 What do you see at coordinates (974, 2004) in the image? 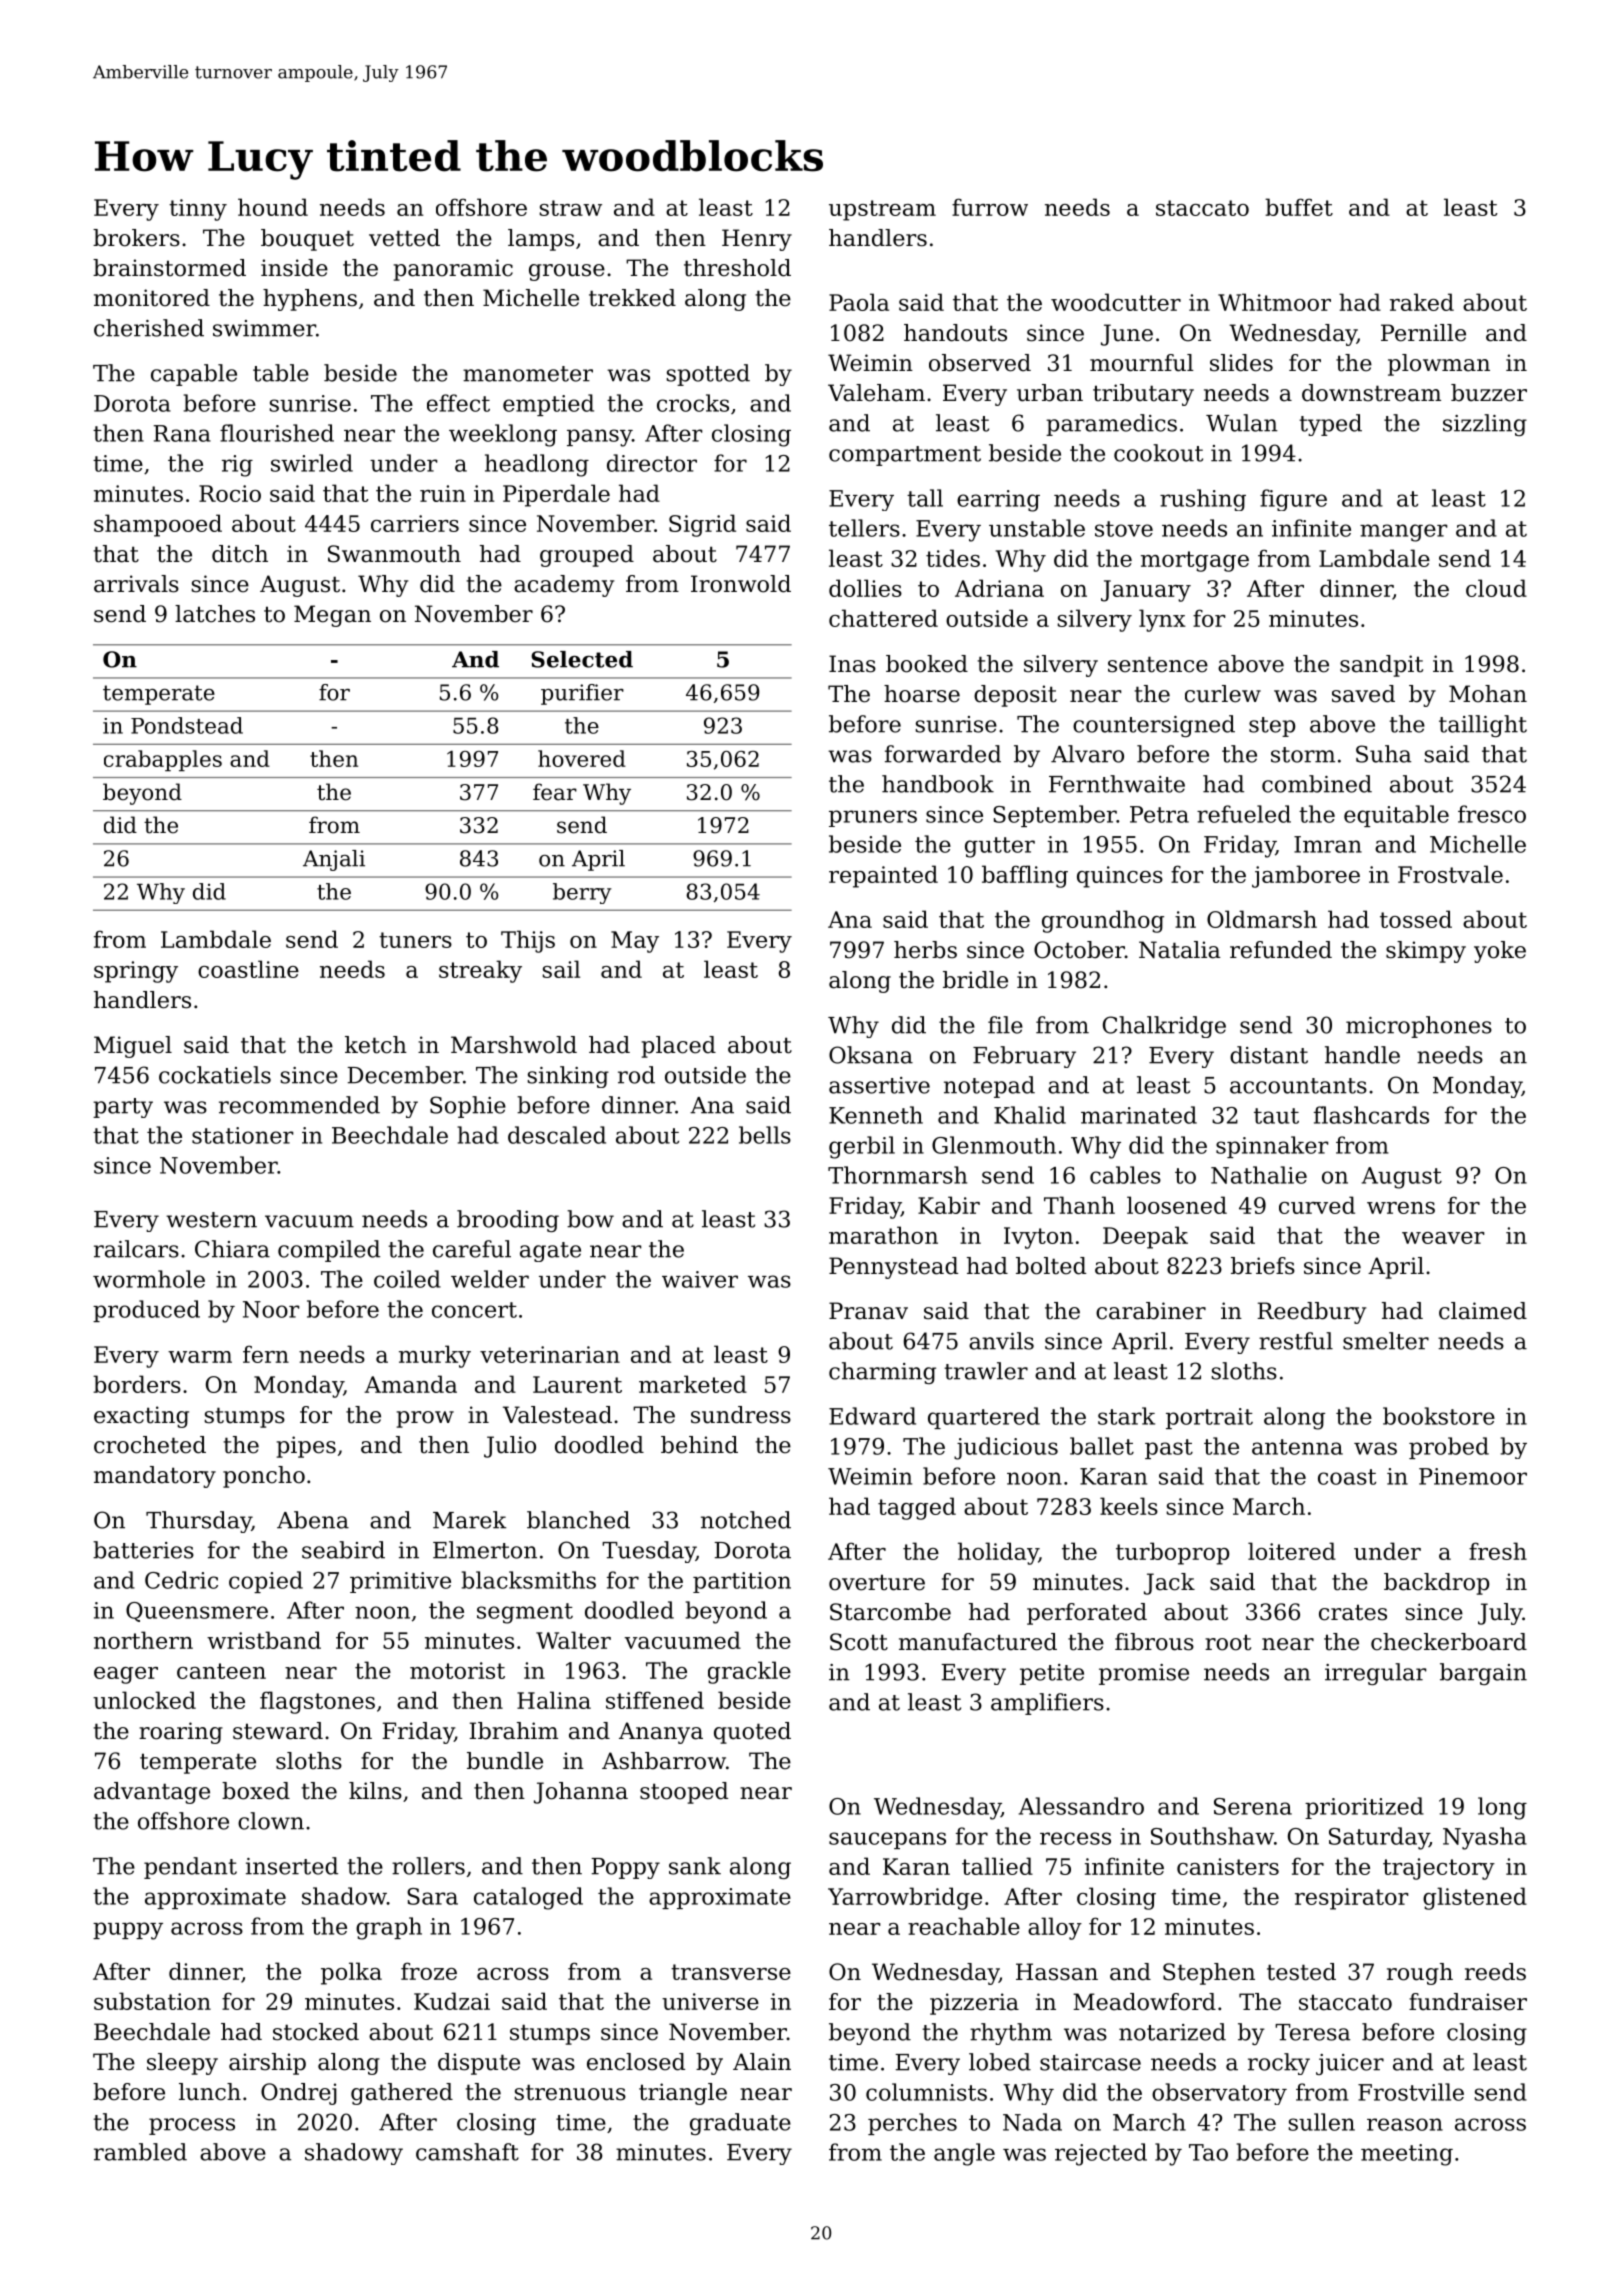
I see `pizzeria` at bounding box center [974, 2004].
